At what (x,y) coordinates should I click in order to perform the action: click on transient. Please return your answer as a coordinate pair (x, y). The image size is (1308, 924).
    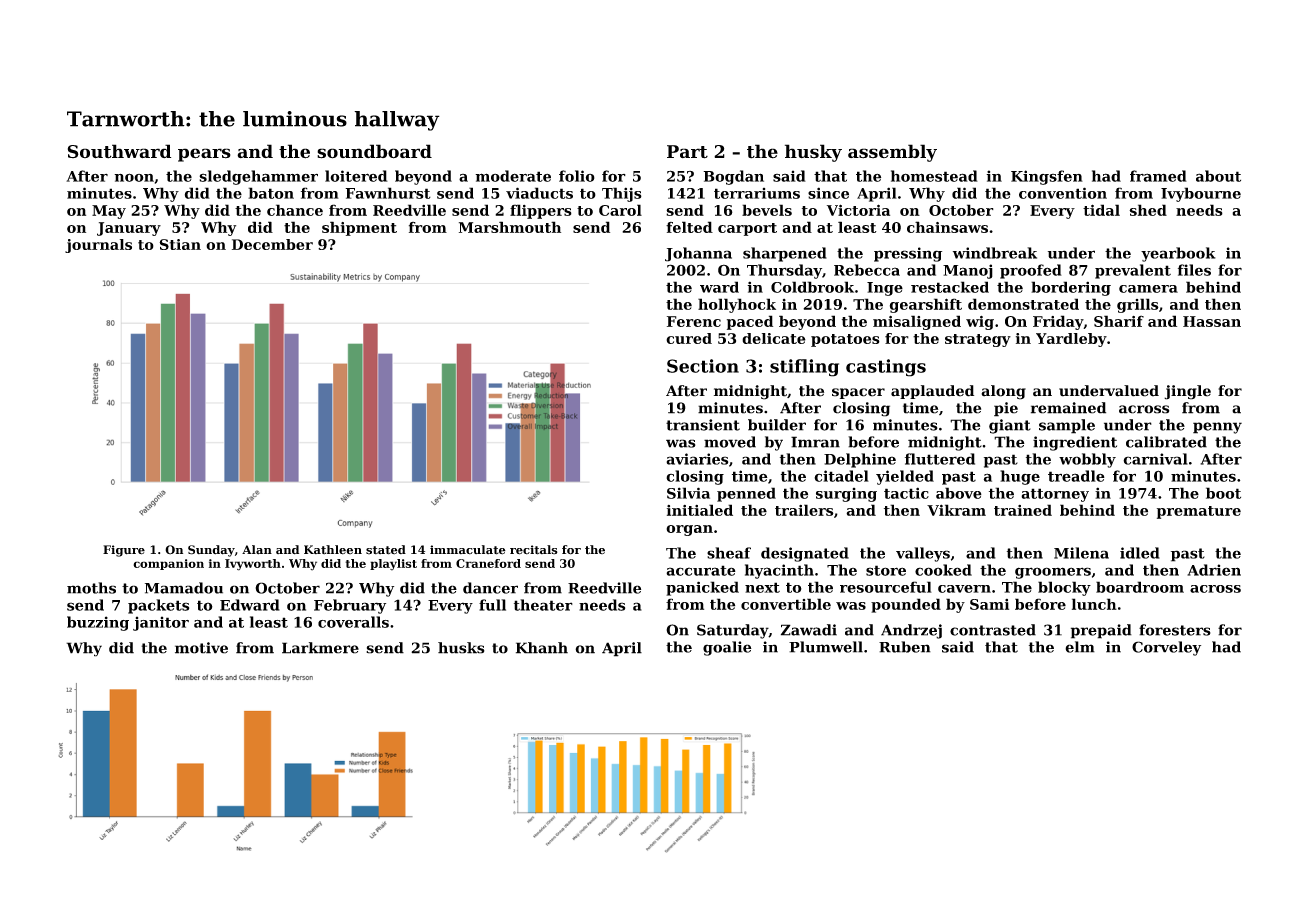
    Looking at the image, I should click on (703, 425).
